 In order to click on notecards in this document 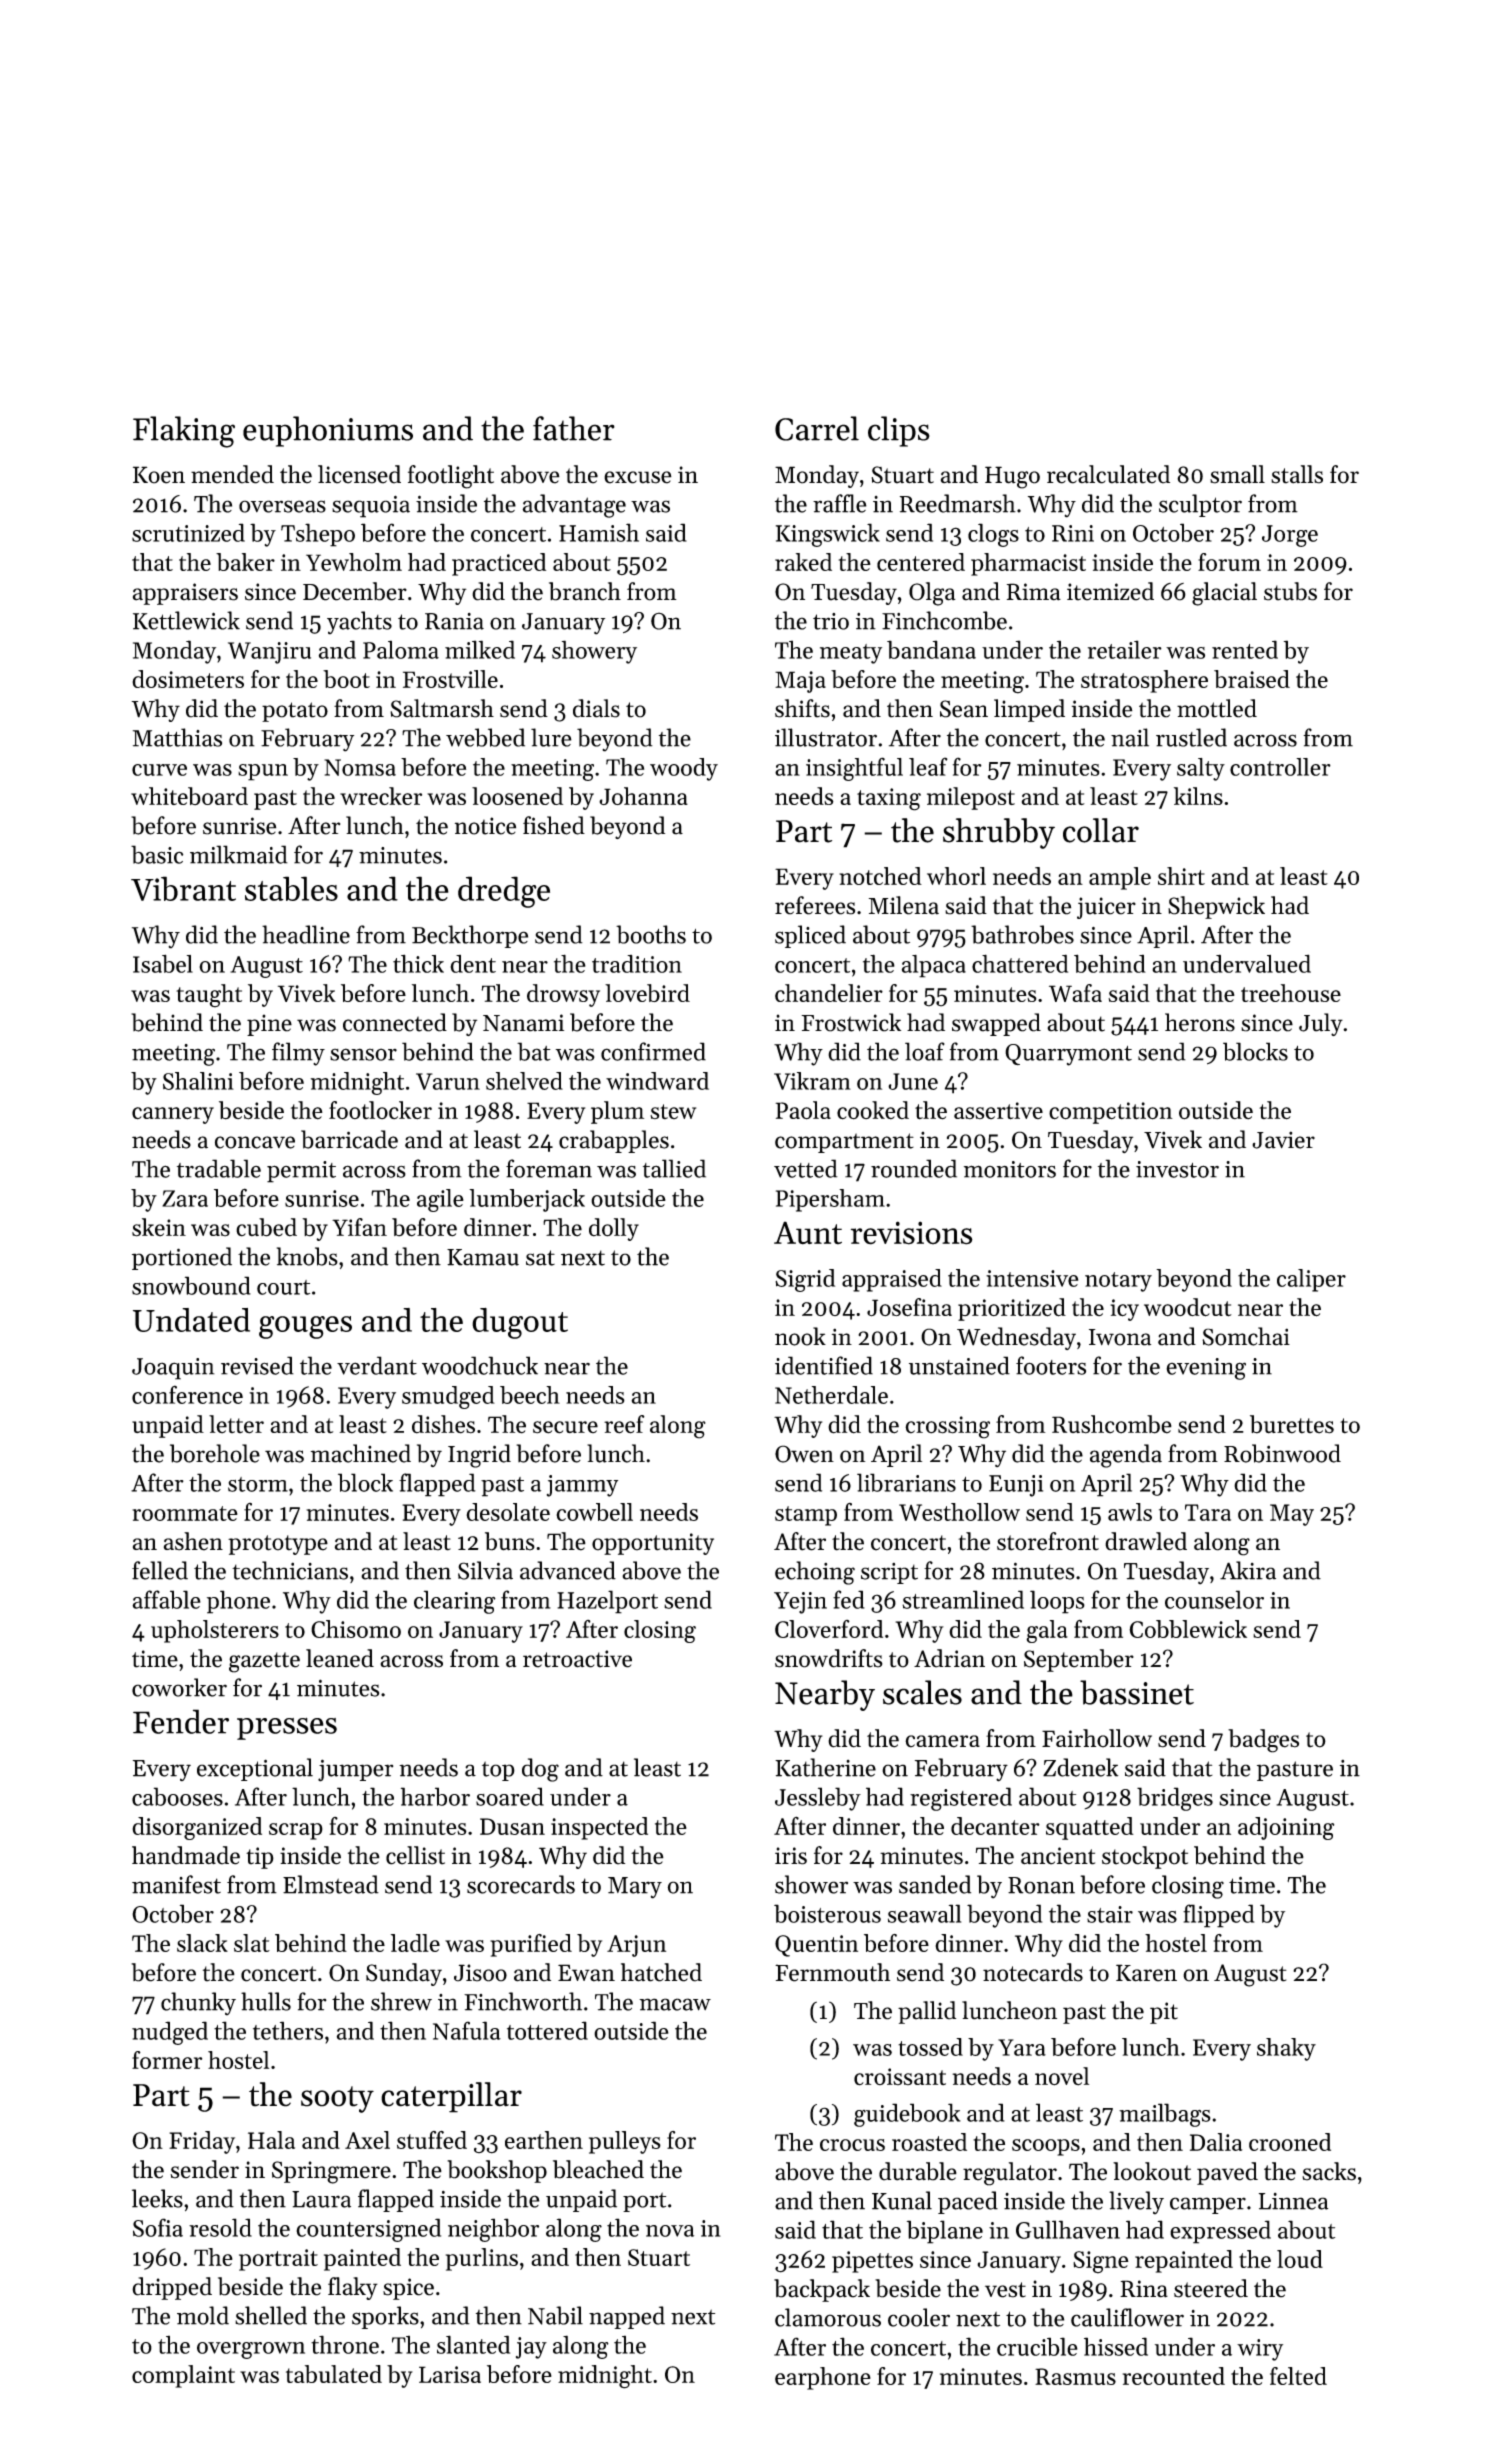, I will do `click(1033, 1972)`.
